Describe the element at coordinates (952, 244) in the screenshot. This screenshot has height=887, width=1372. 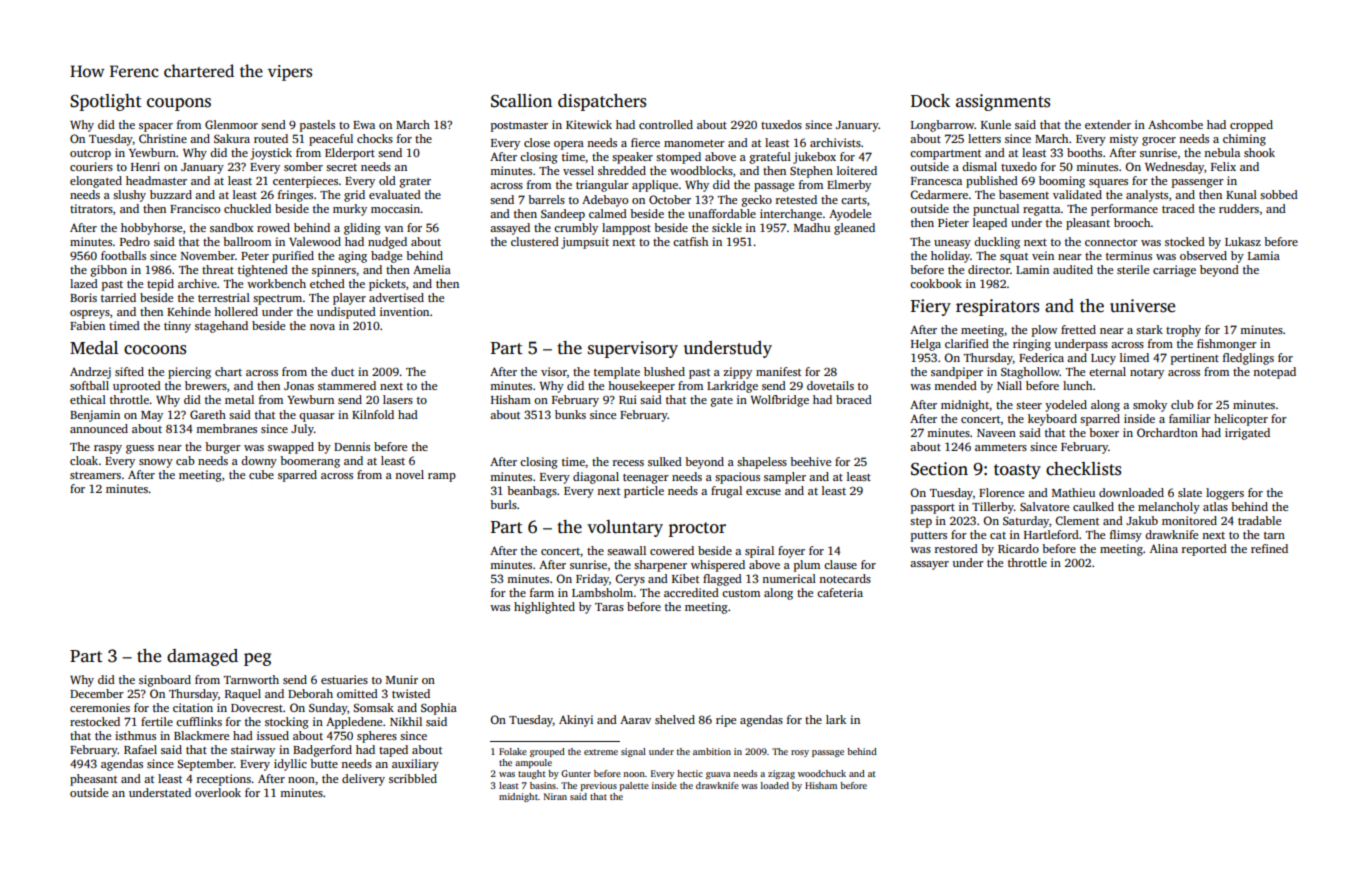
I see `uneasy` at that location.
